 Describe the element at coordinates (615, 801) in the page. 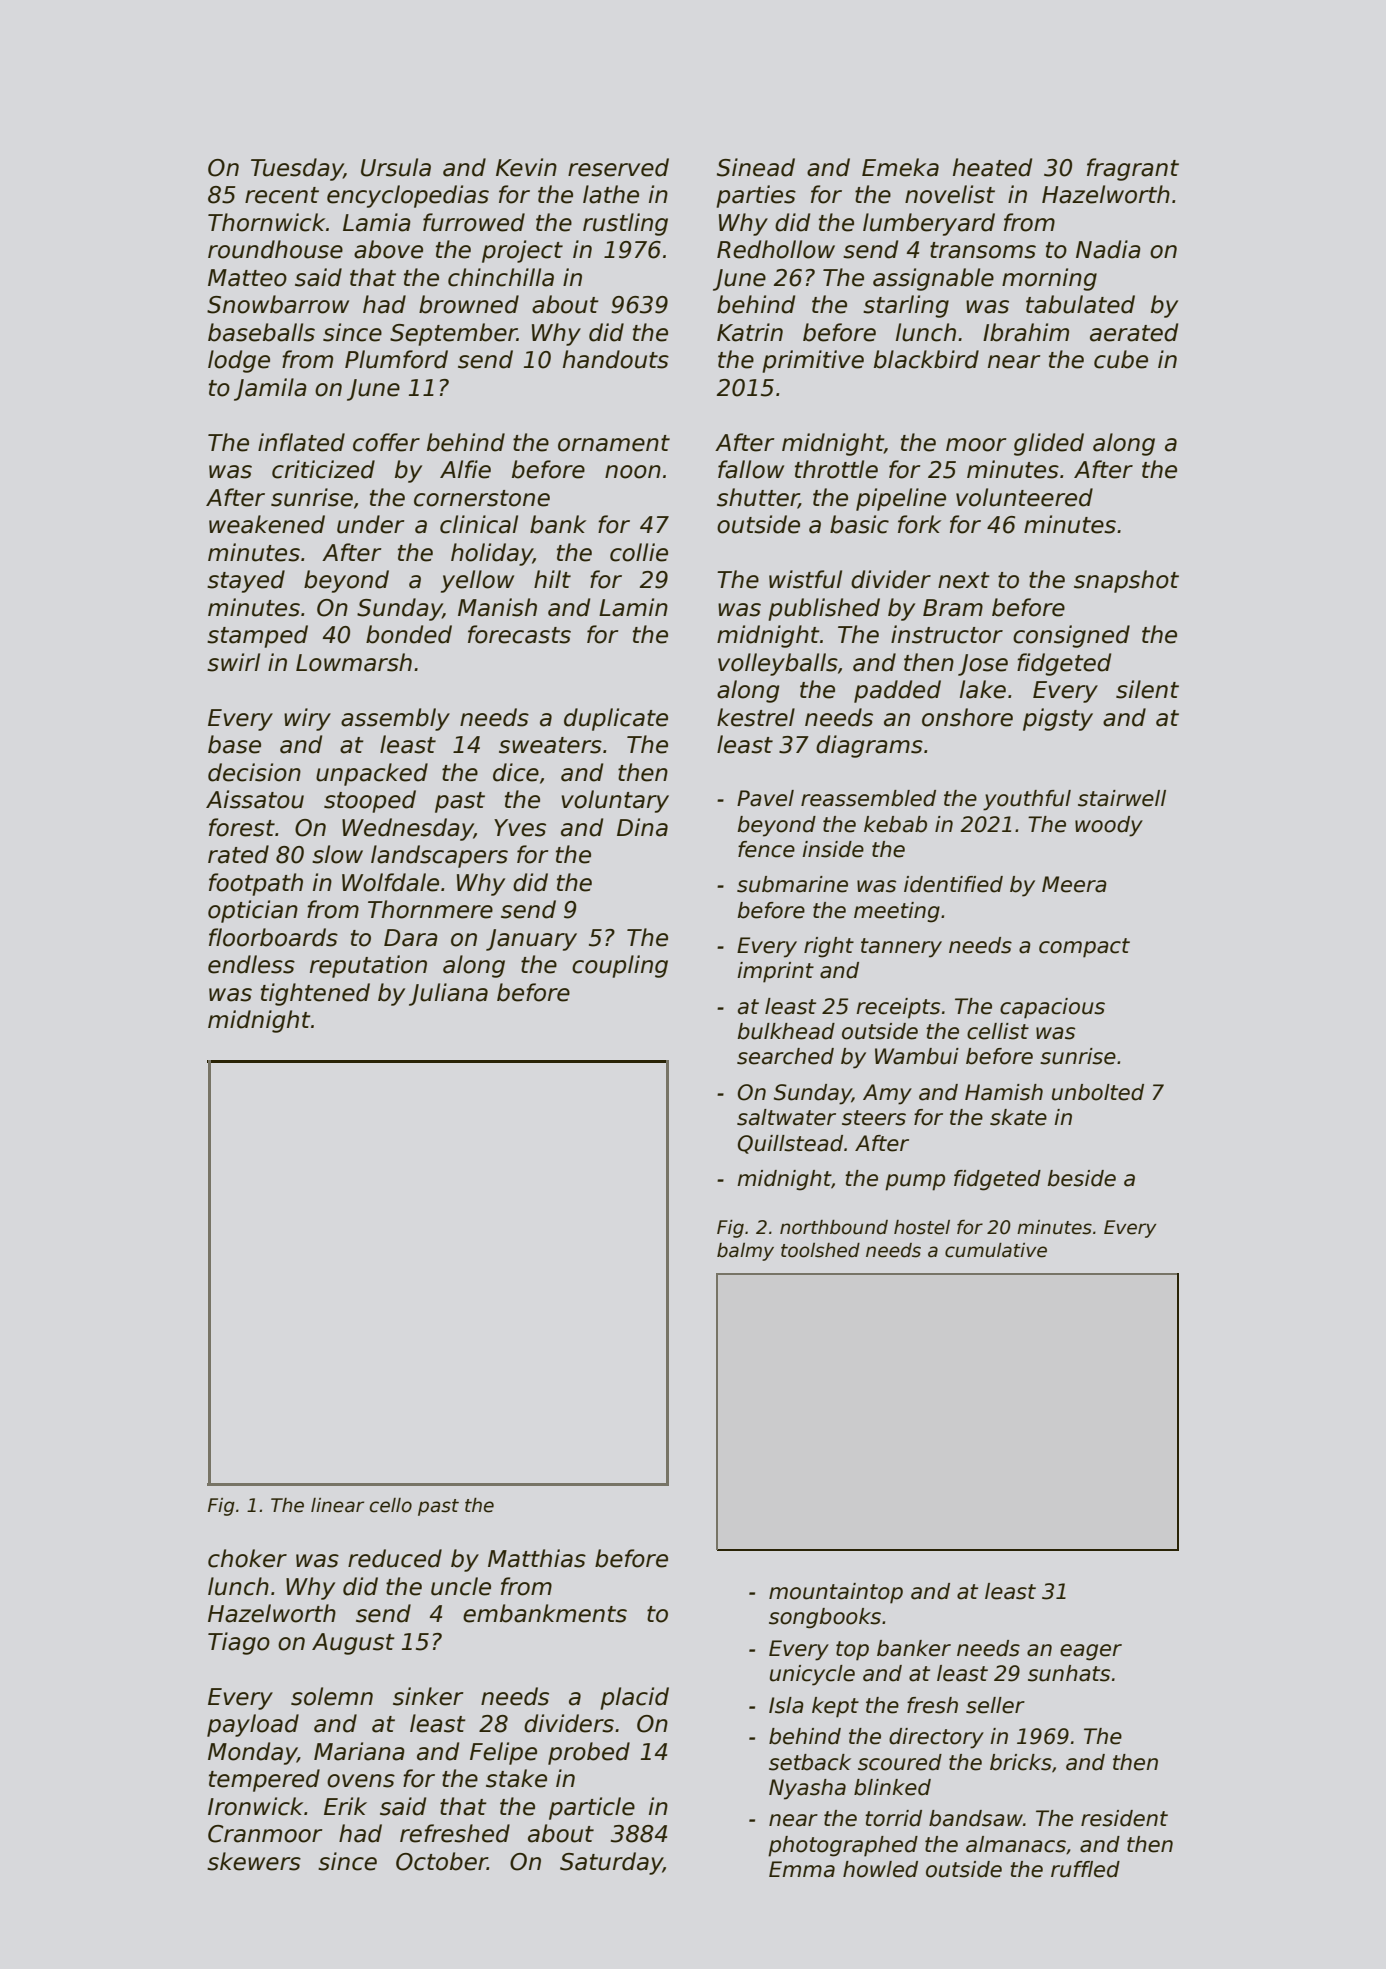

I see `voluntary` at that location.
